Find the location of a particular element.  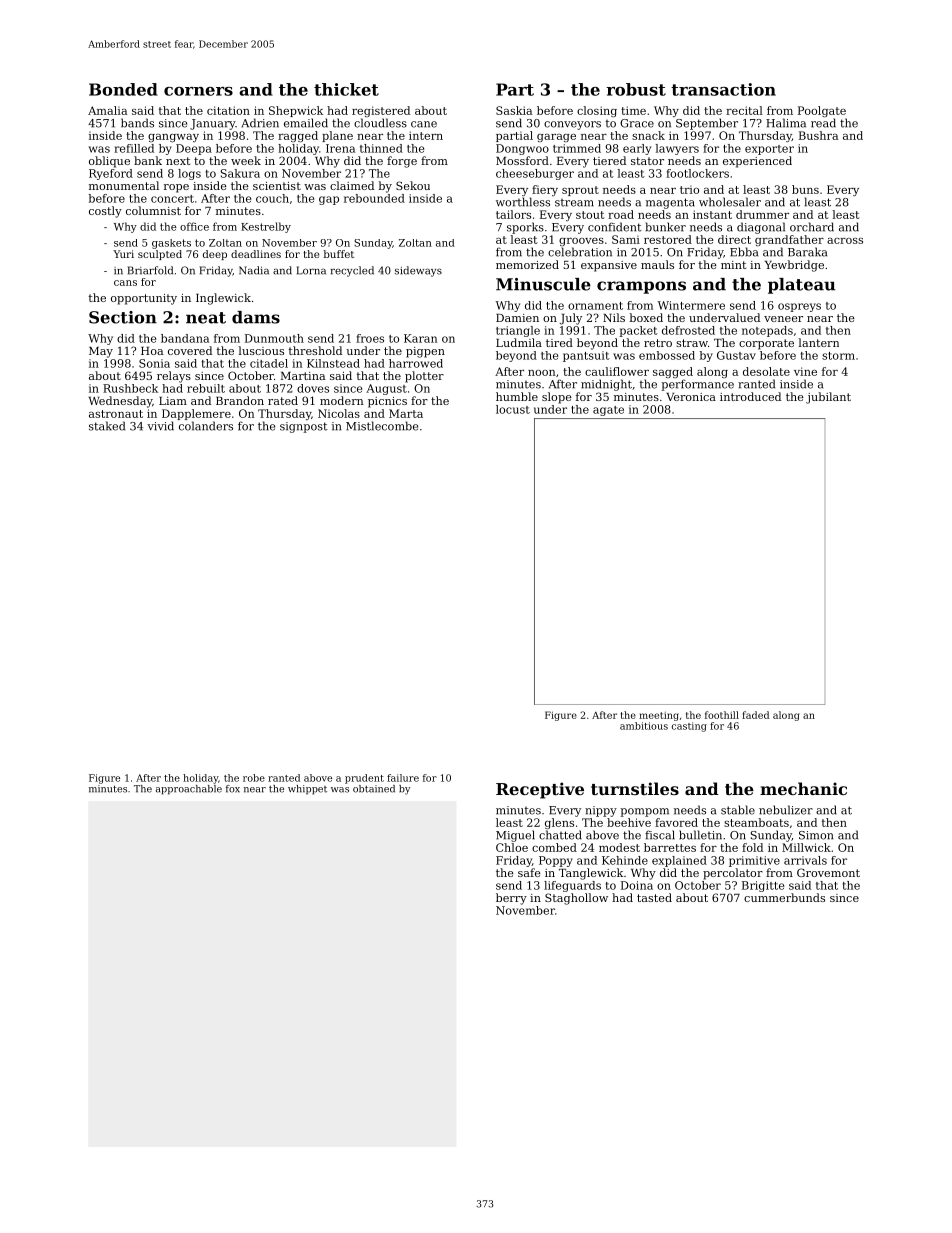

Simon is located at coordinates (816, 835).
